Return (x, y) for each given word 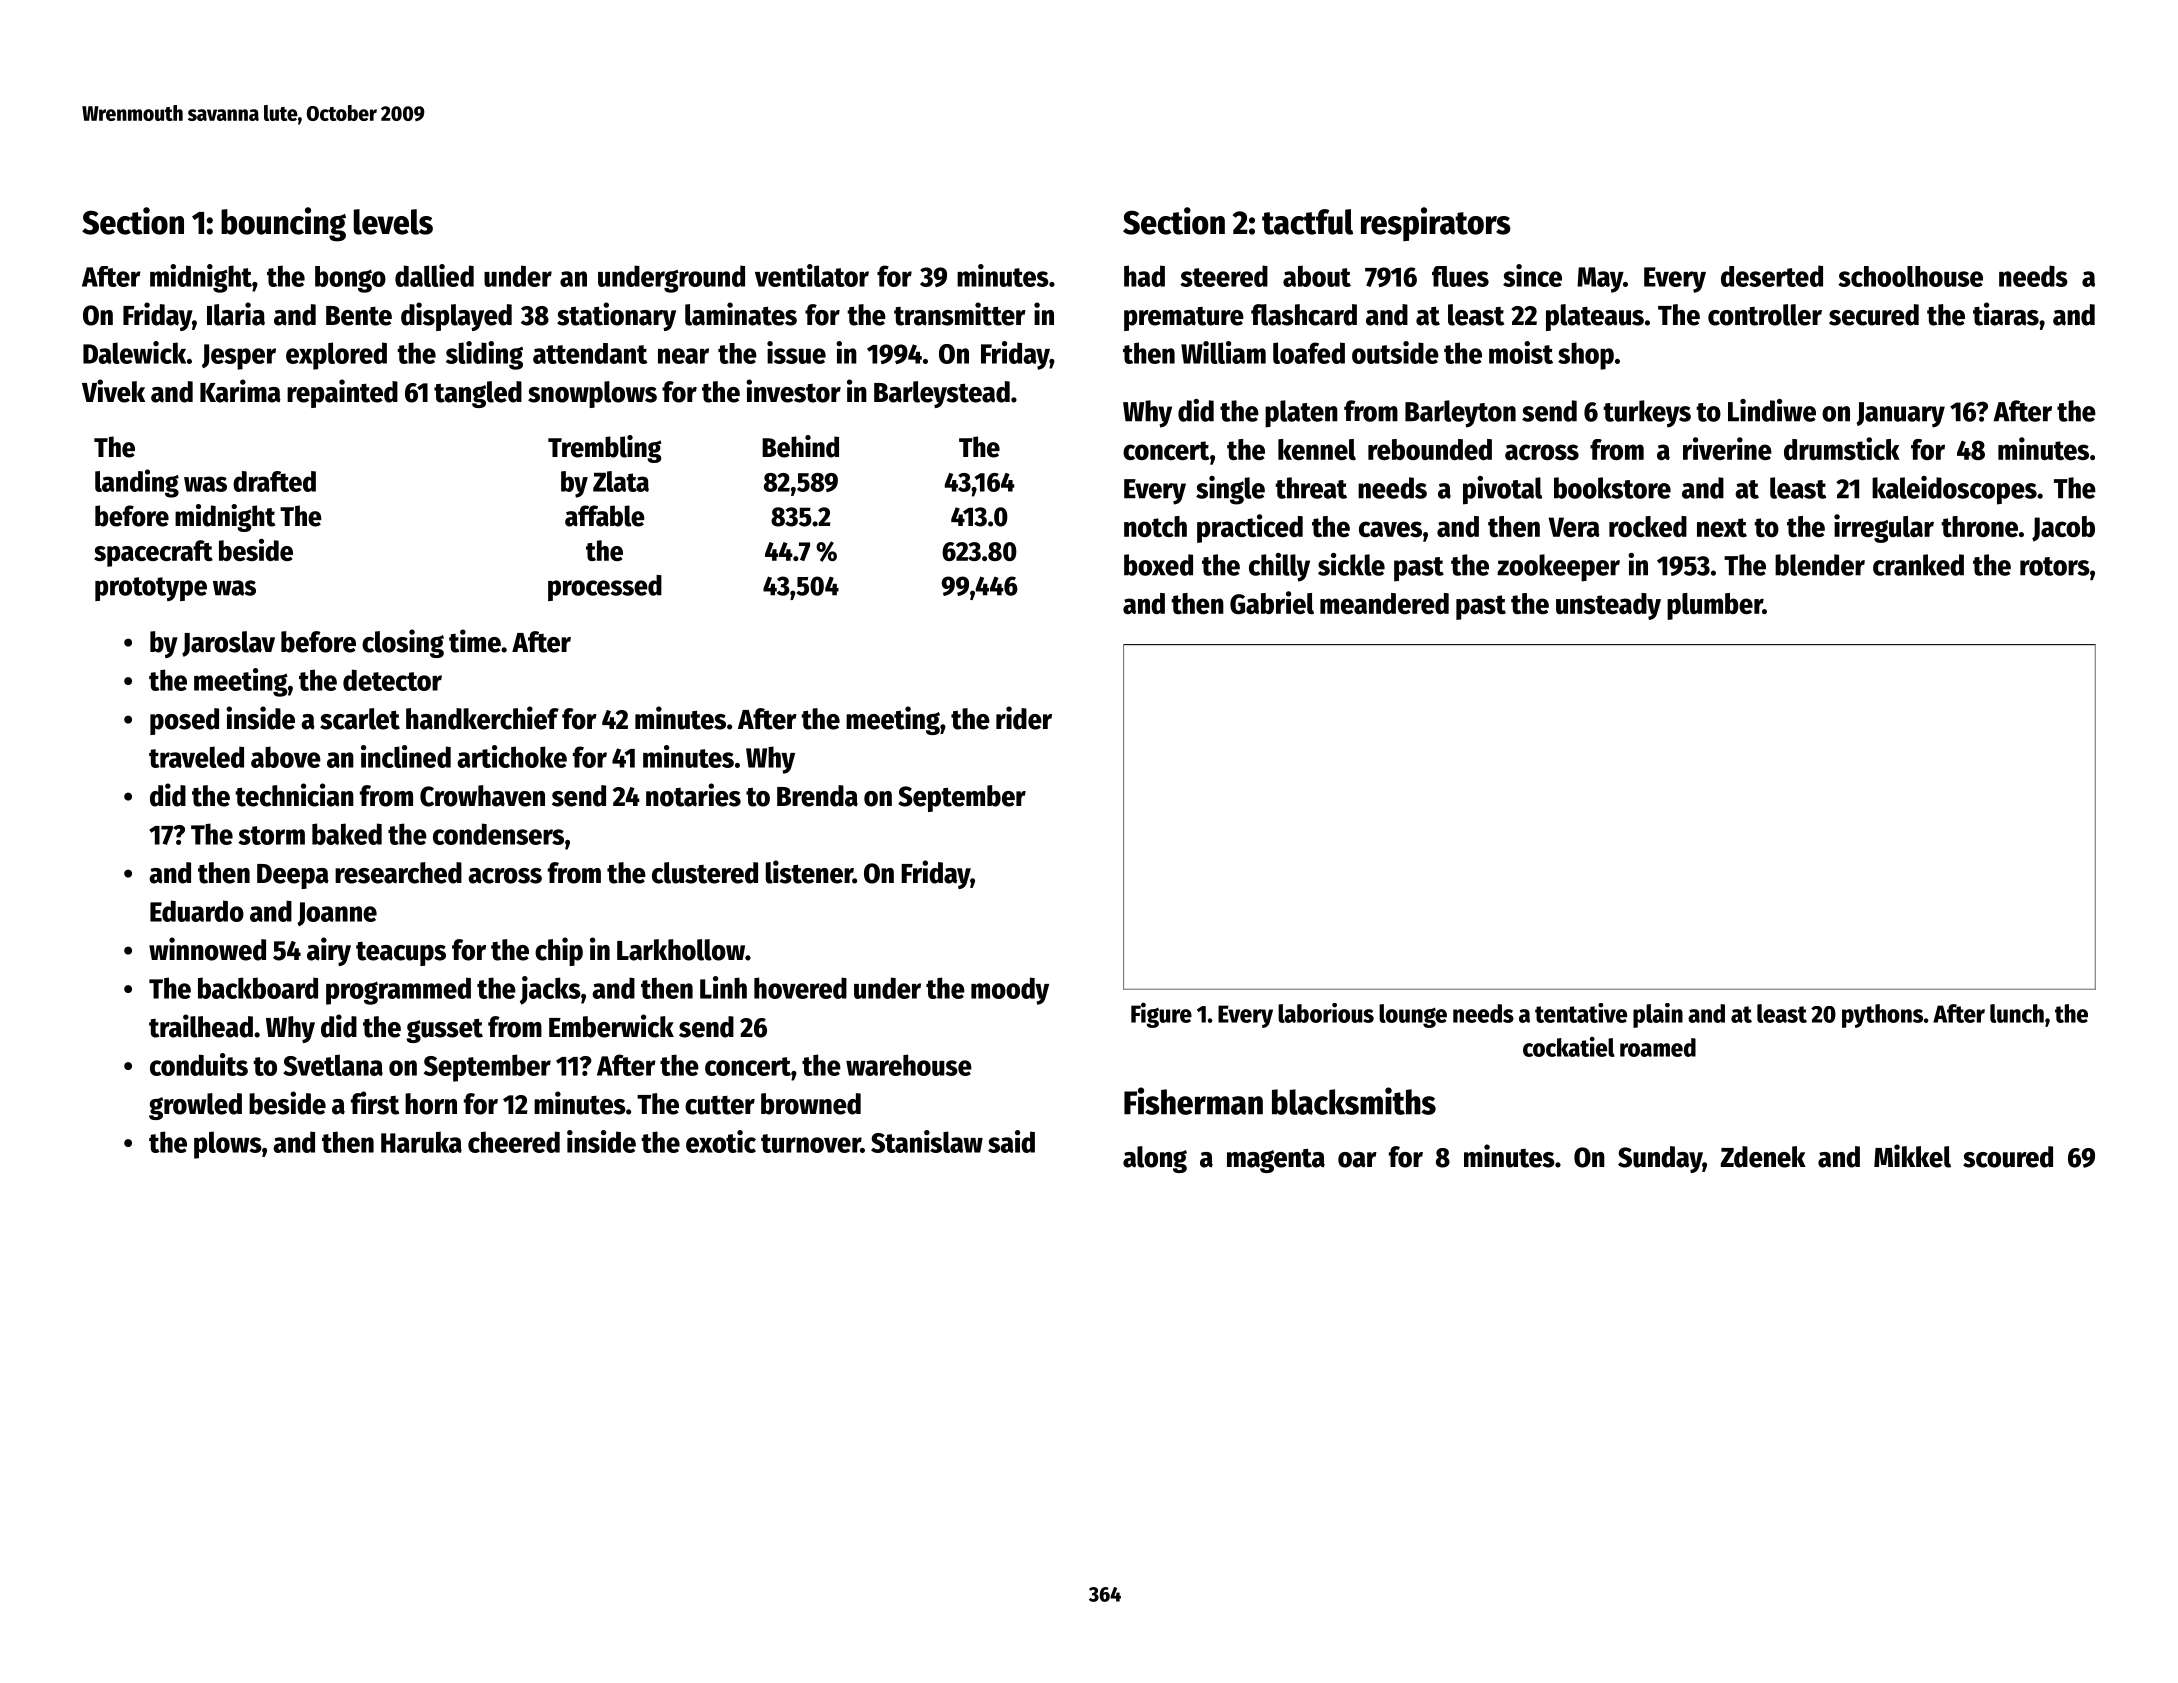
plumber (1715, 606)
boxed (1158, 565)
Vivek (113, 391)
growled (195, 1106)
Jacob (2063, 529)
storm (271, 835)
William (1223, 352)
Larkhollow (681, 950)
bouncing (283, 224)
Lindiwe (1772, 410)
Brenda (817, 796)
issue (796, 352)
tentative (1581, 1013)
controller (1765, 315)
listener (809, 872)
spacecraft (153, 553)
